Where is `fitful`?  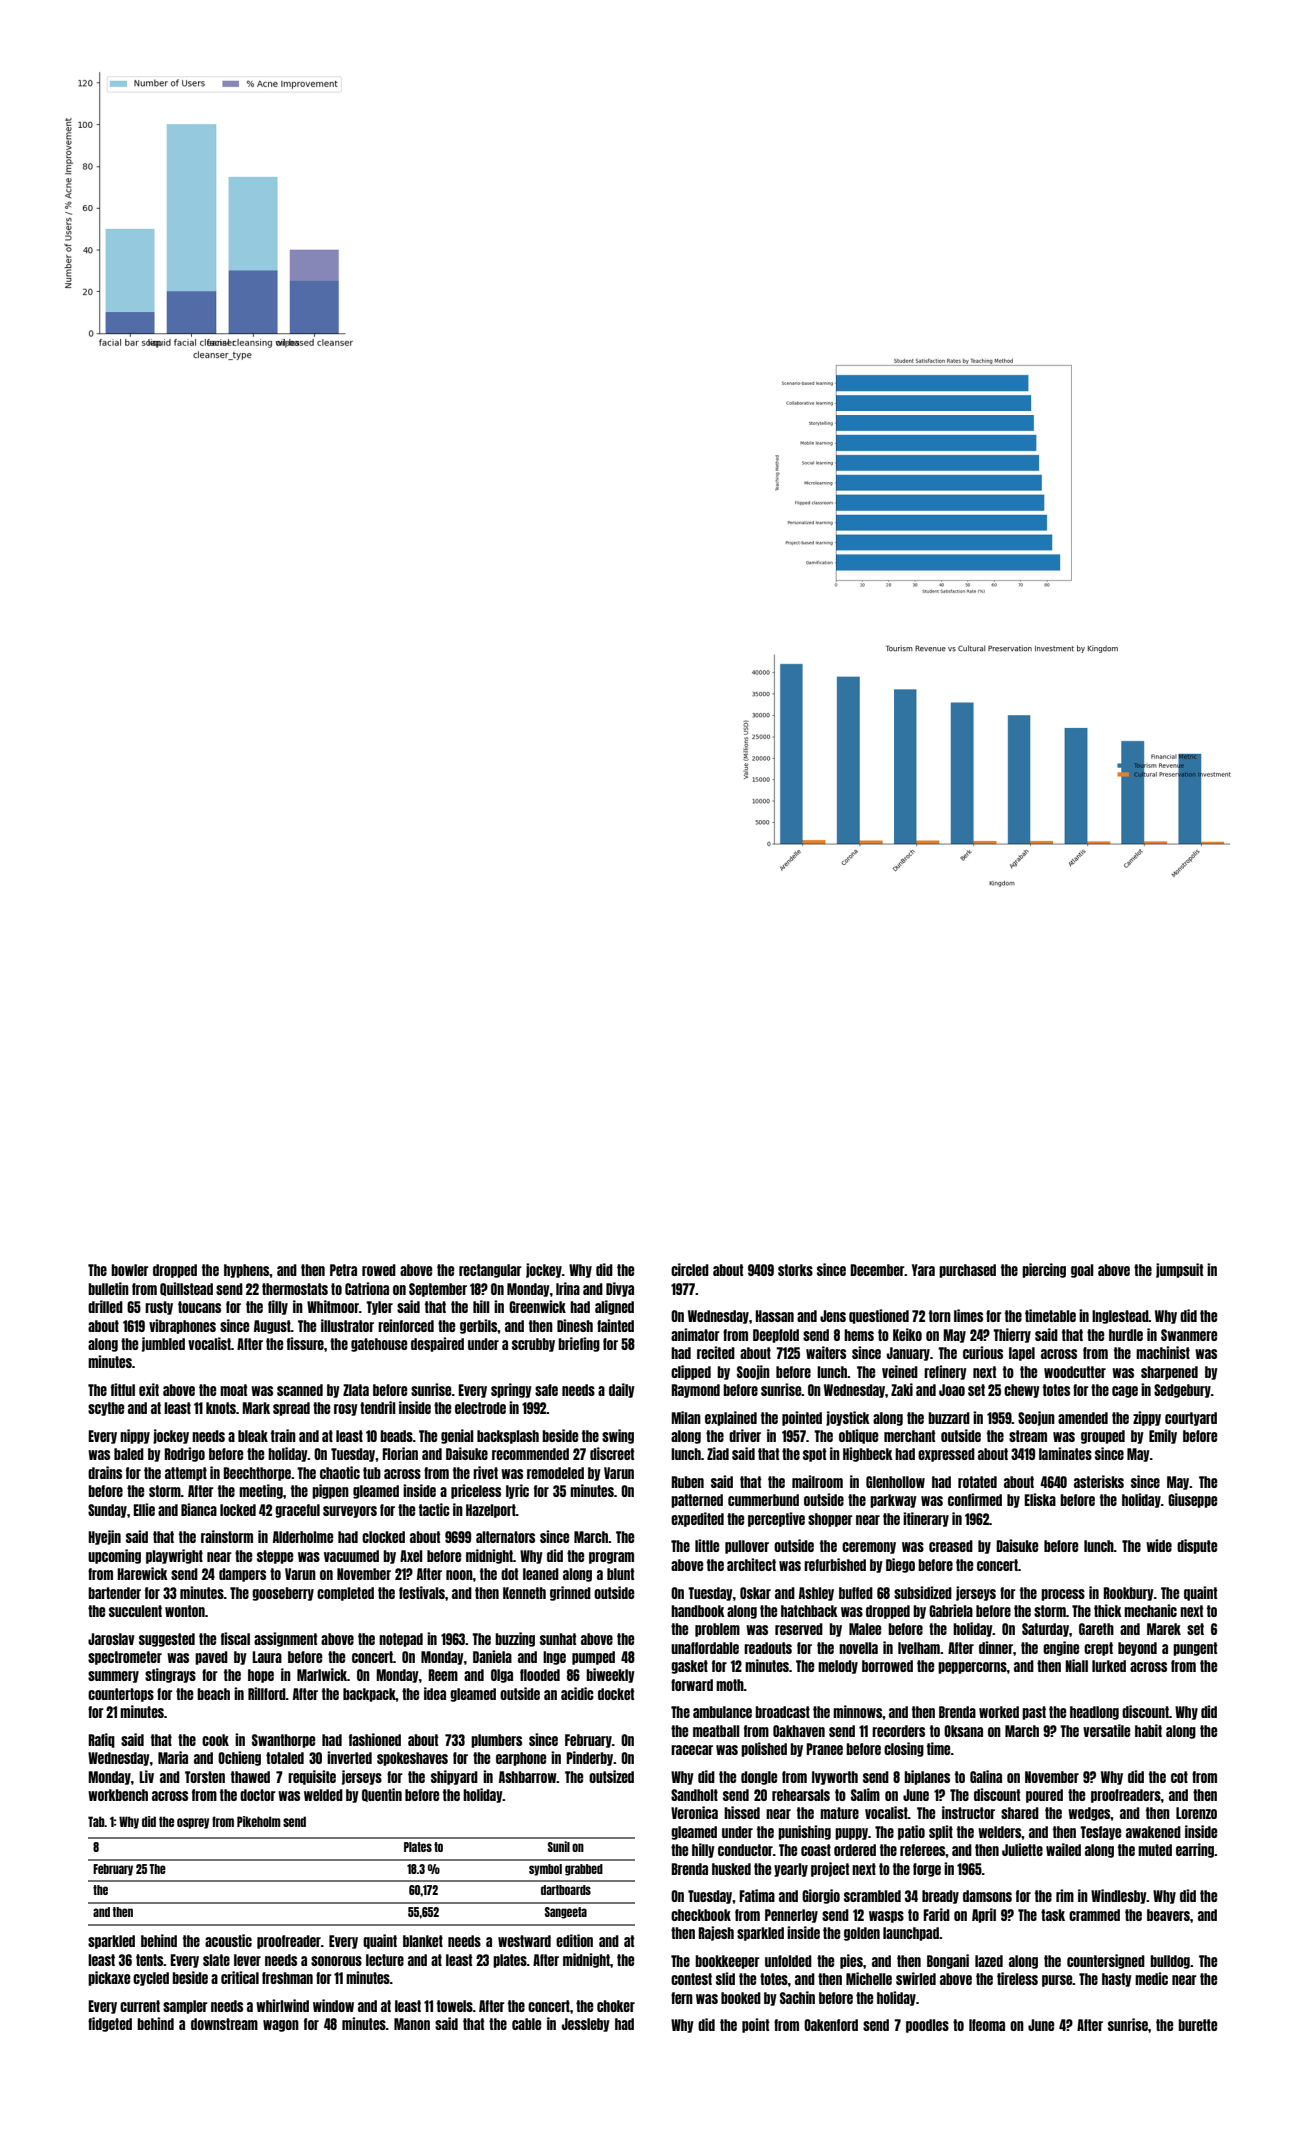 fitful is located at coordinates (123, 1389).
